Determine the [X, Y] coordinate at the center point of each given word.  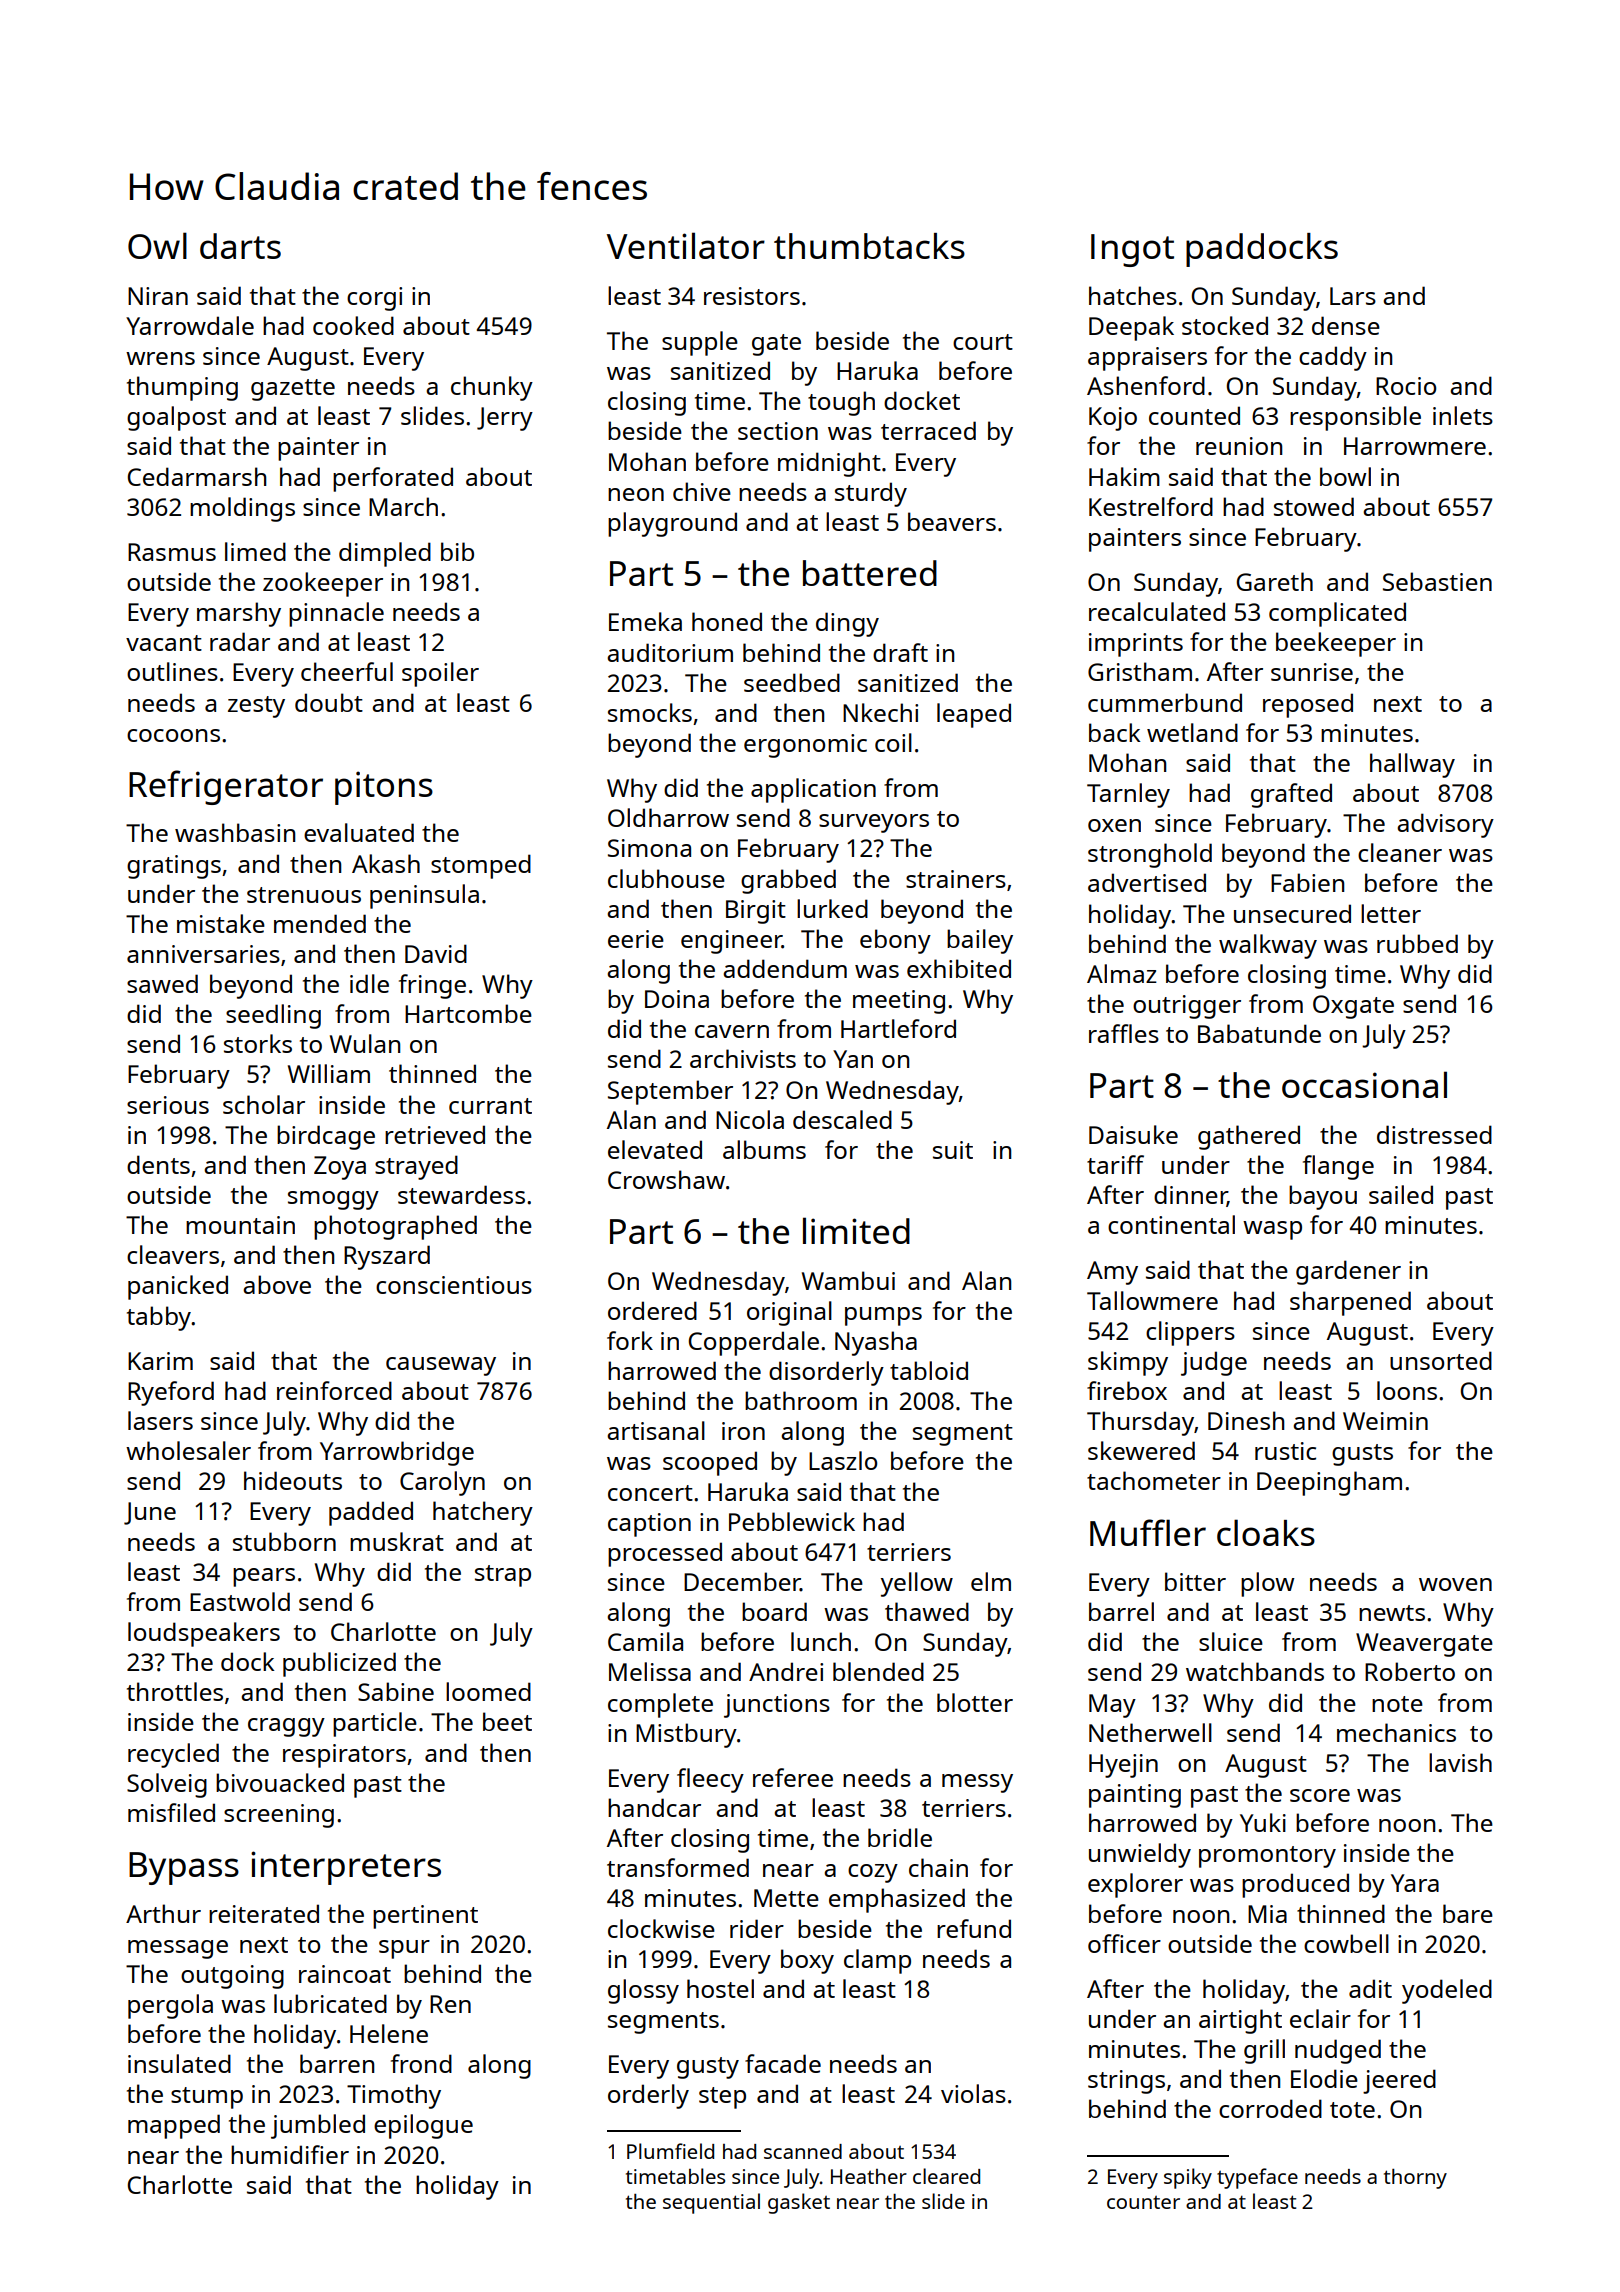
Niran [158, 296]
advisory [1445, 825]
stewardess [461, 1194]
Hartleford [898, 1028]
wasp [1272, 1230]
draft [900, 652]
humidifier [290, 2154]
